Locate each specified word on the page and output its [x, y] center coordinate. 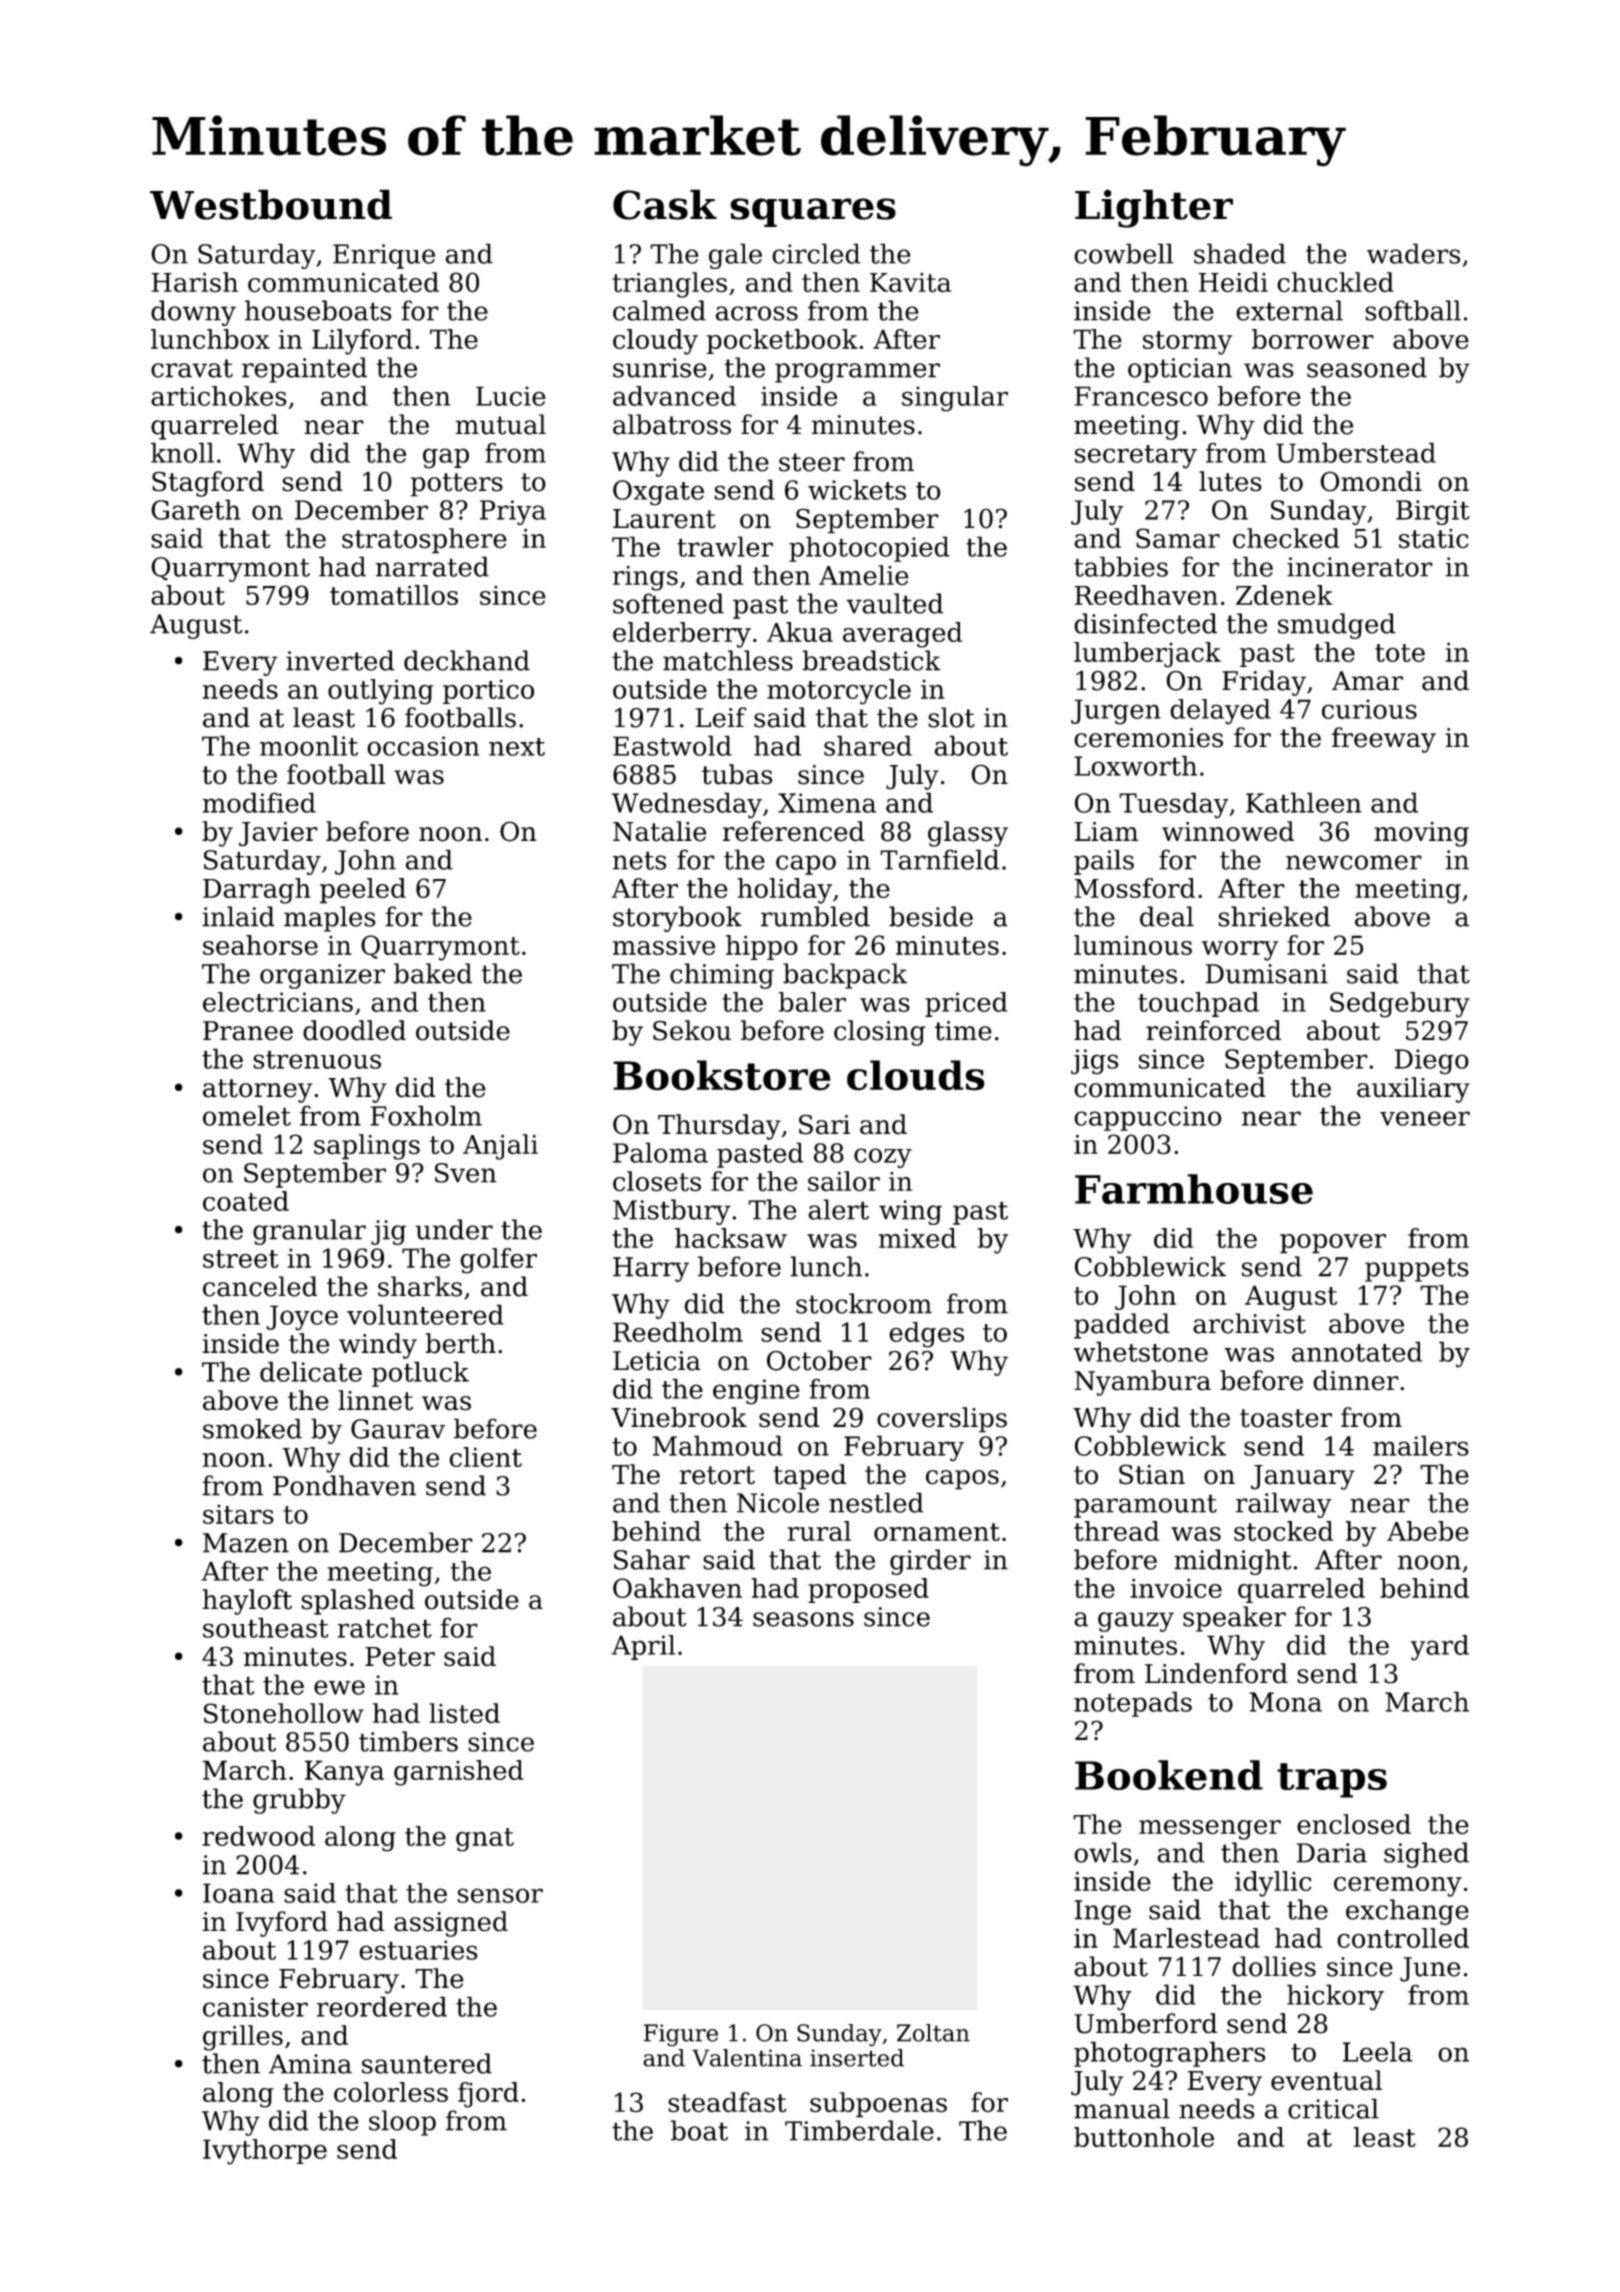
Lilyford [362, 342]
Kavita [910, 283]
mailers [1421, 1445]
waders [1413, 253]
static [1434, 539]
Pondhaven [344, 1485]
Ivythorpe [265, 2152]
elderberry [682, 635]
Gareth [196, 509]
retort [717, 1475]
